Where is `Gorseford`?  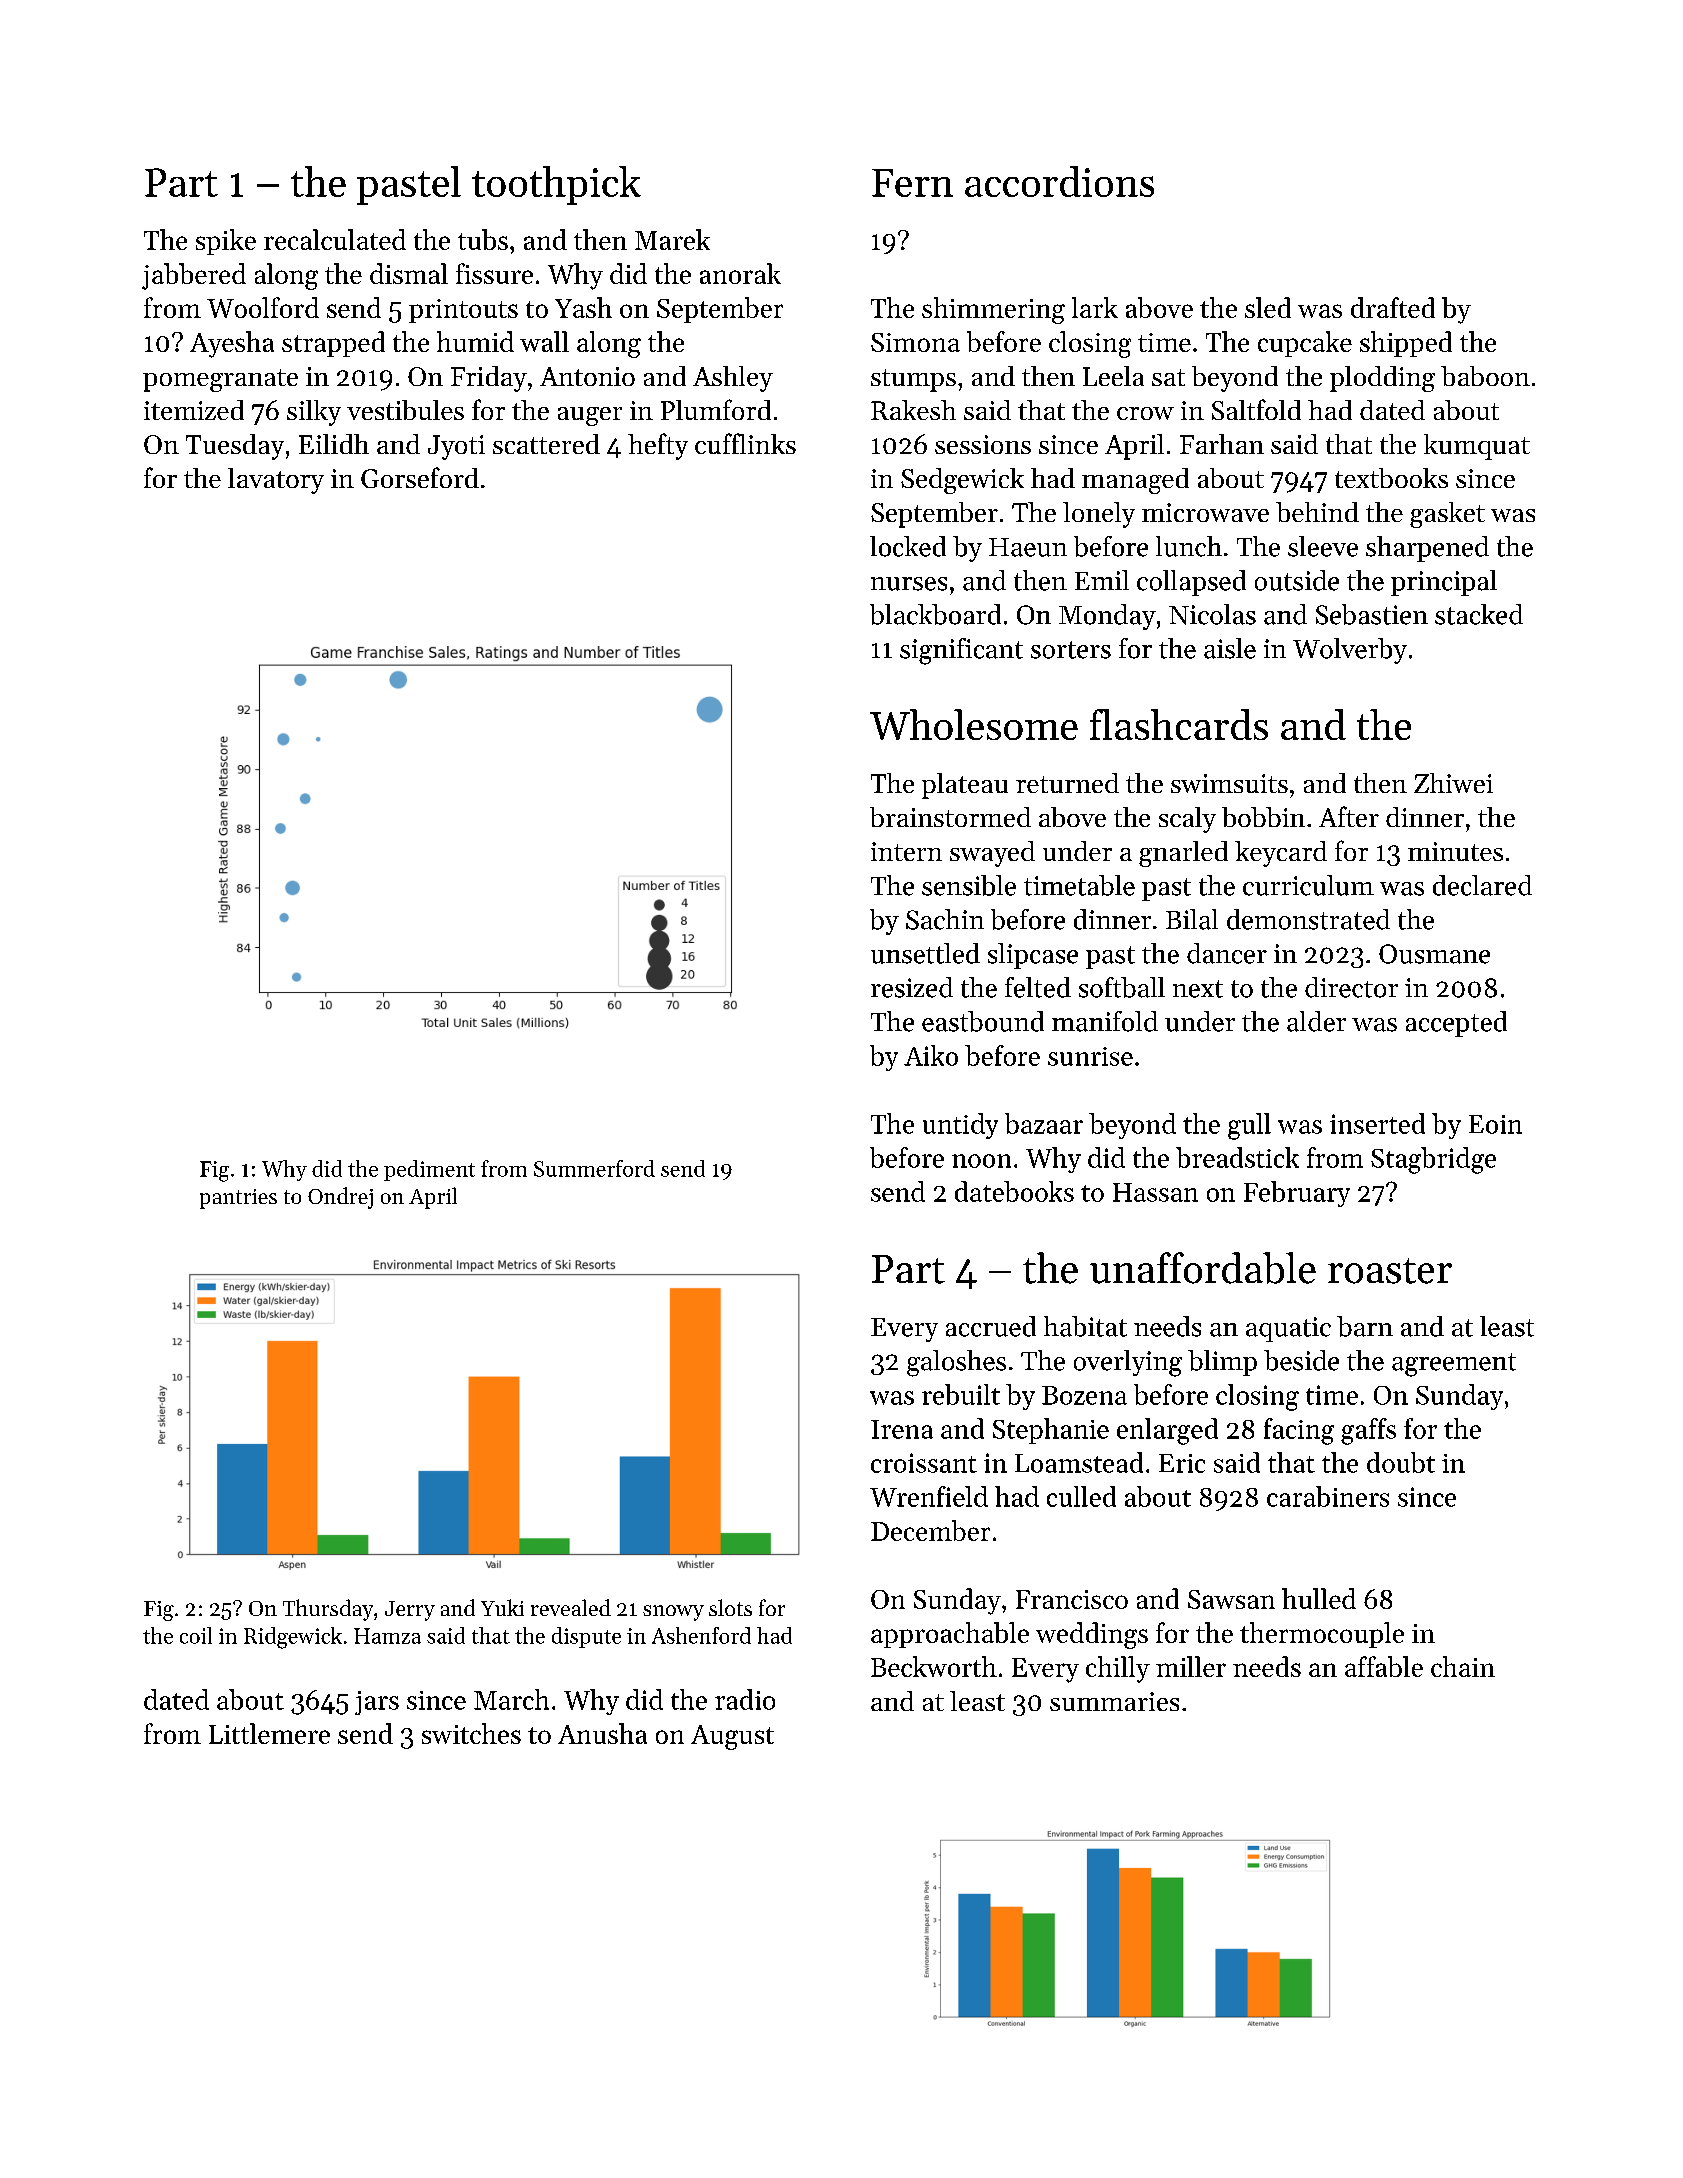 Gorseford is located at coordinates (420, 477).
